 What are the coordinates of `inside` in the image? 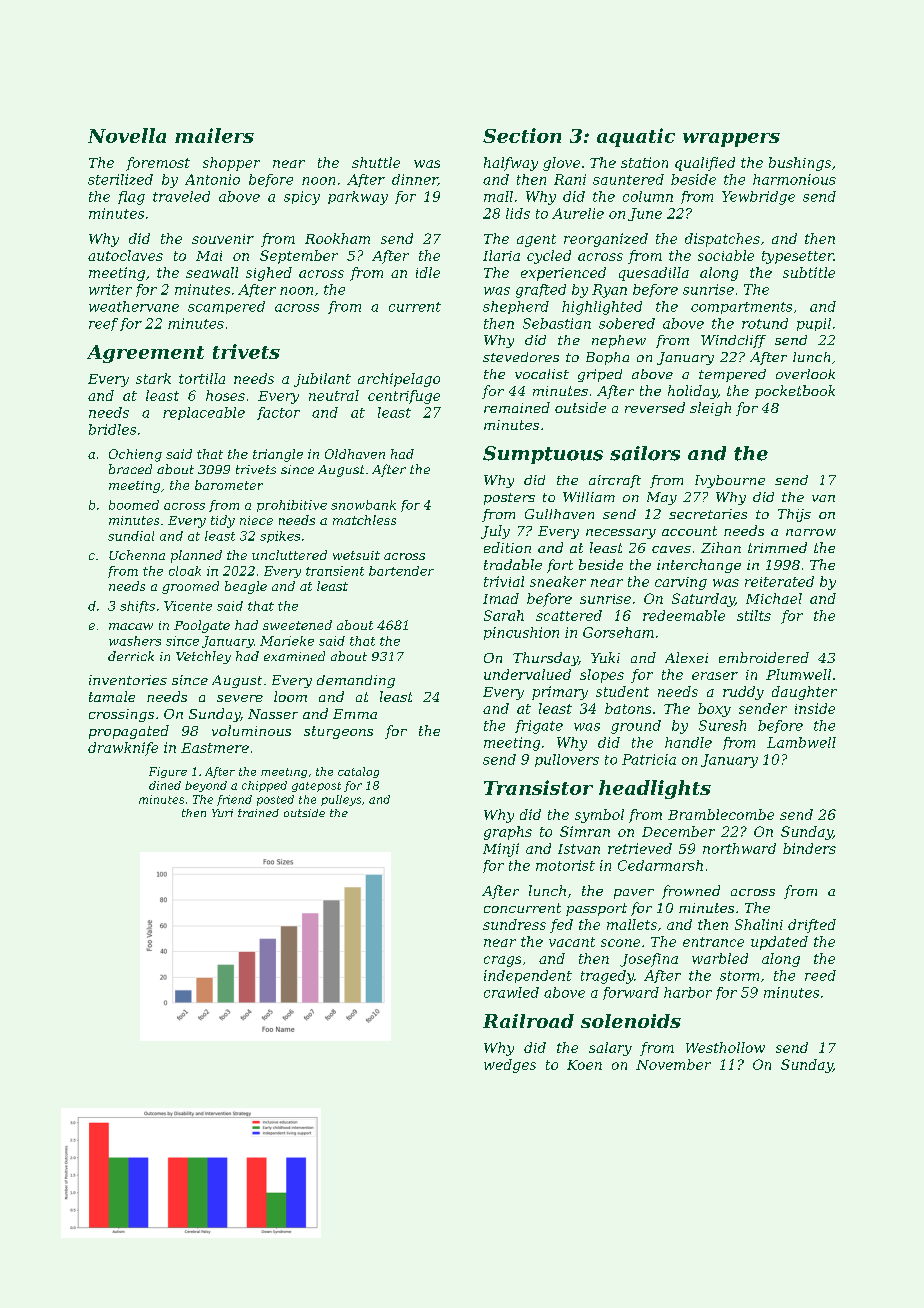 It's located at (815, 708).
